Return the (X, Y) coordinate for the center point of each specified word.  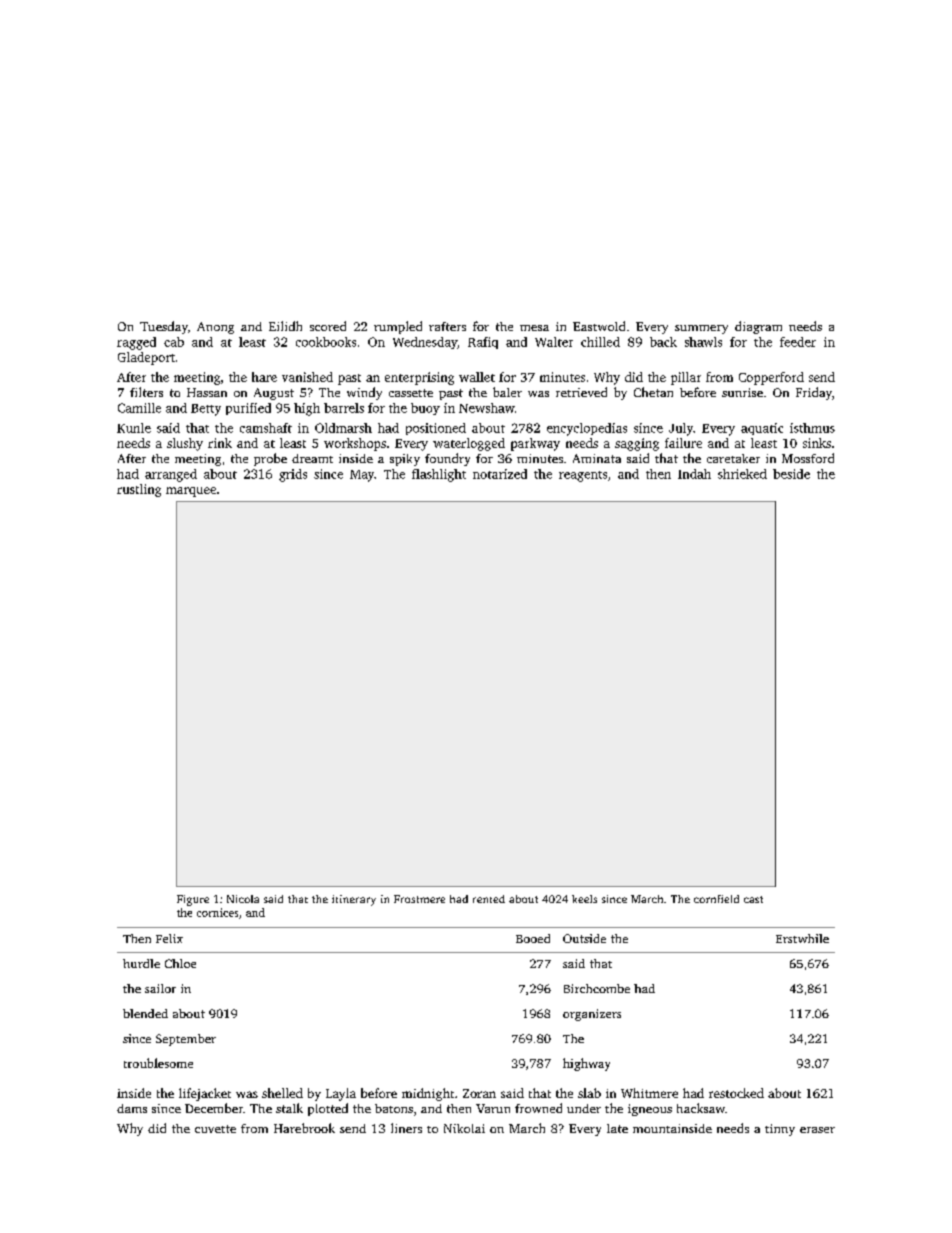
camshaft (266, 428)
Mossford (808, 458)
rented (489, 899)
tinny (780, 1130)
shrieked (742, 474)
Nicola (243, 899)
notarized (500, 474)
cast (753, 899)
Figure (193, 900)
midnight (428, 1094)
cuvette (215, 1129)
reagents (583, 476)
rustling (139, 490)
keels (584, 899)
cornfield (716, 899)
